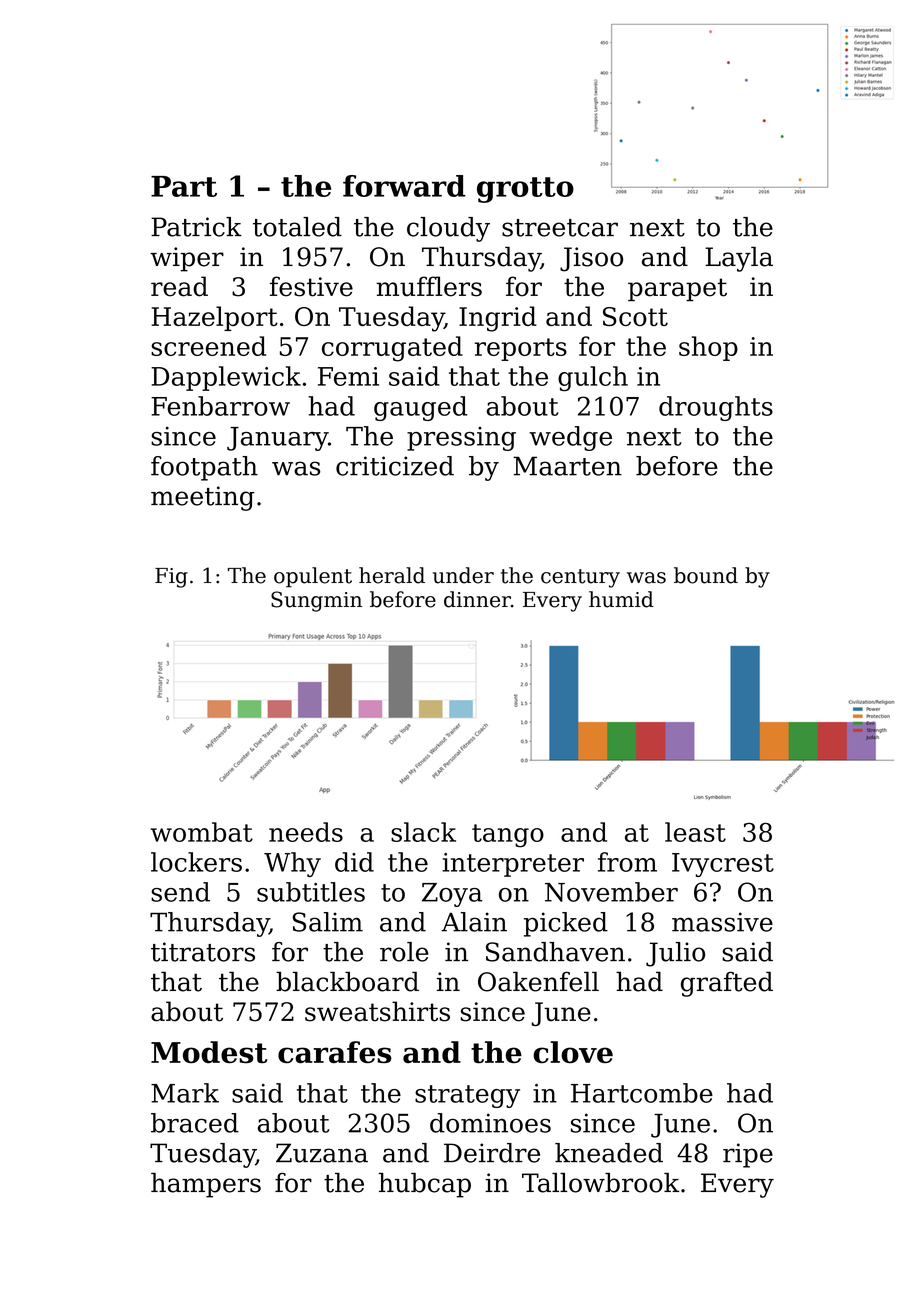 The height and width of the screenshot is (1311, 924). I want to click on Part, so click(184, 186).
